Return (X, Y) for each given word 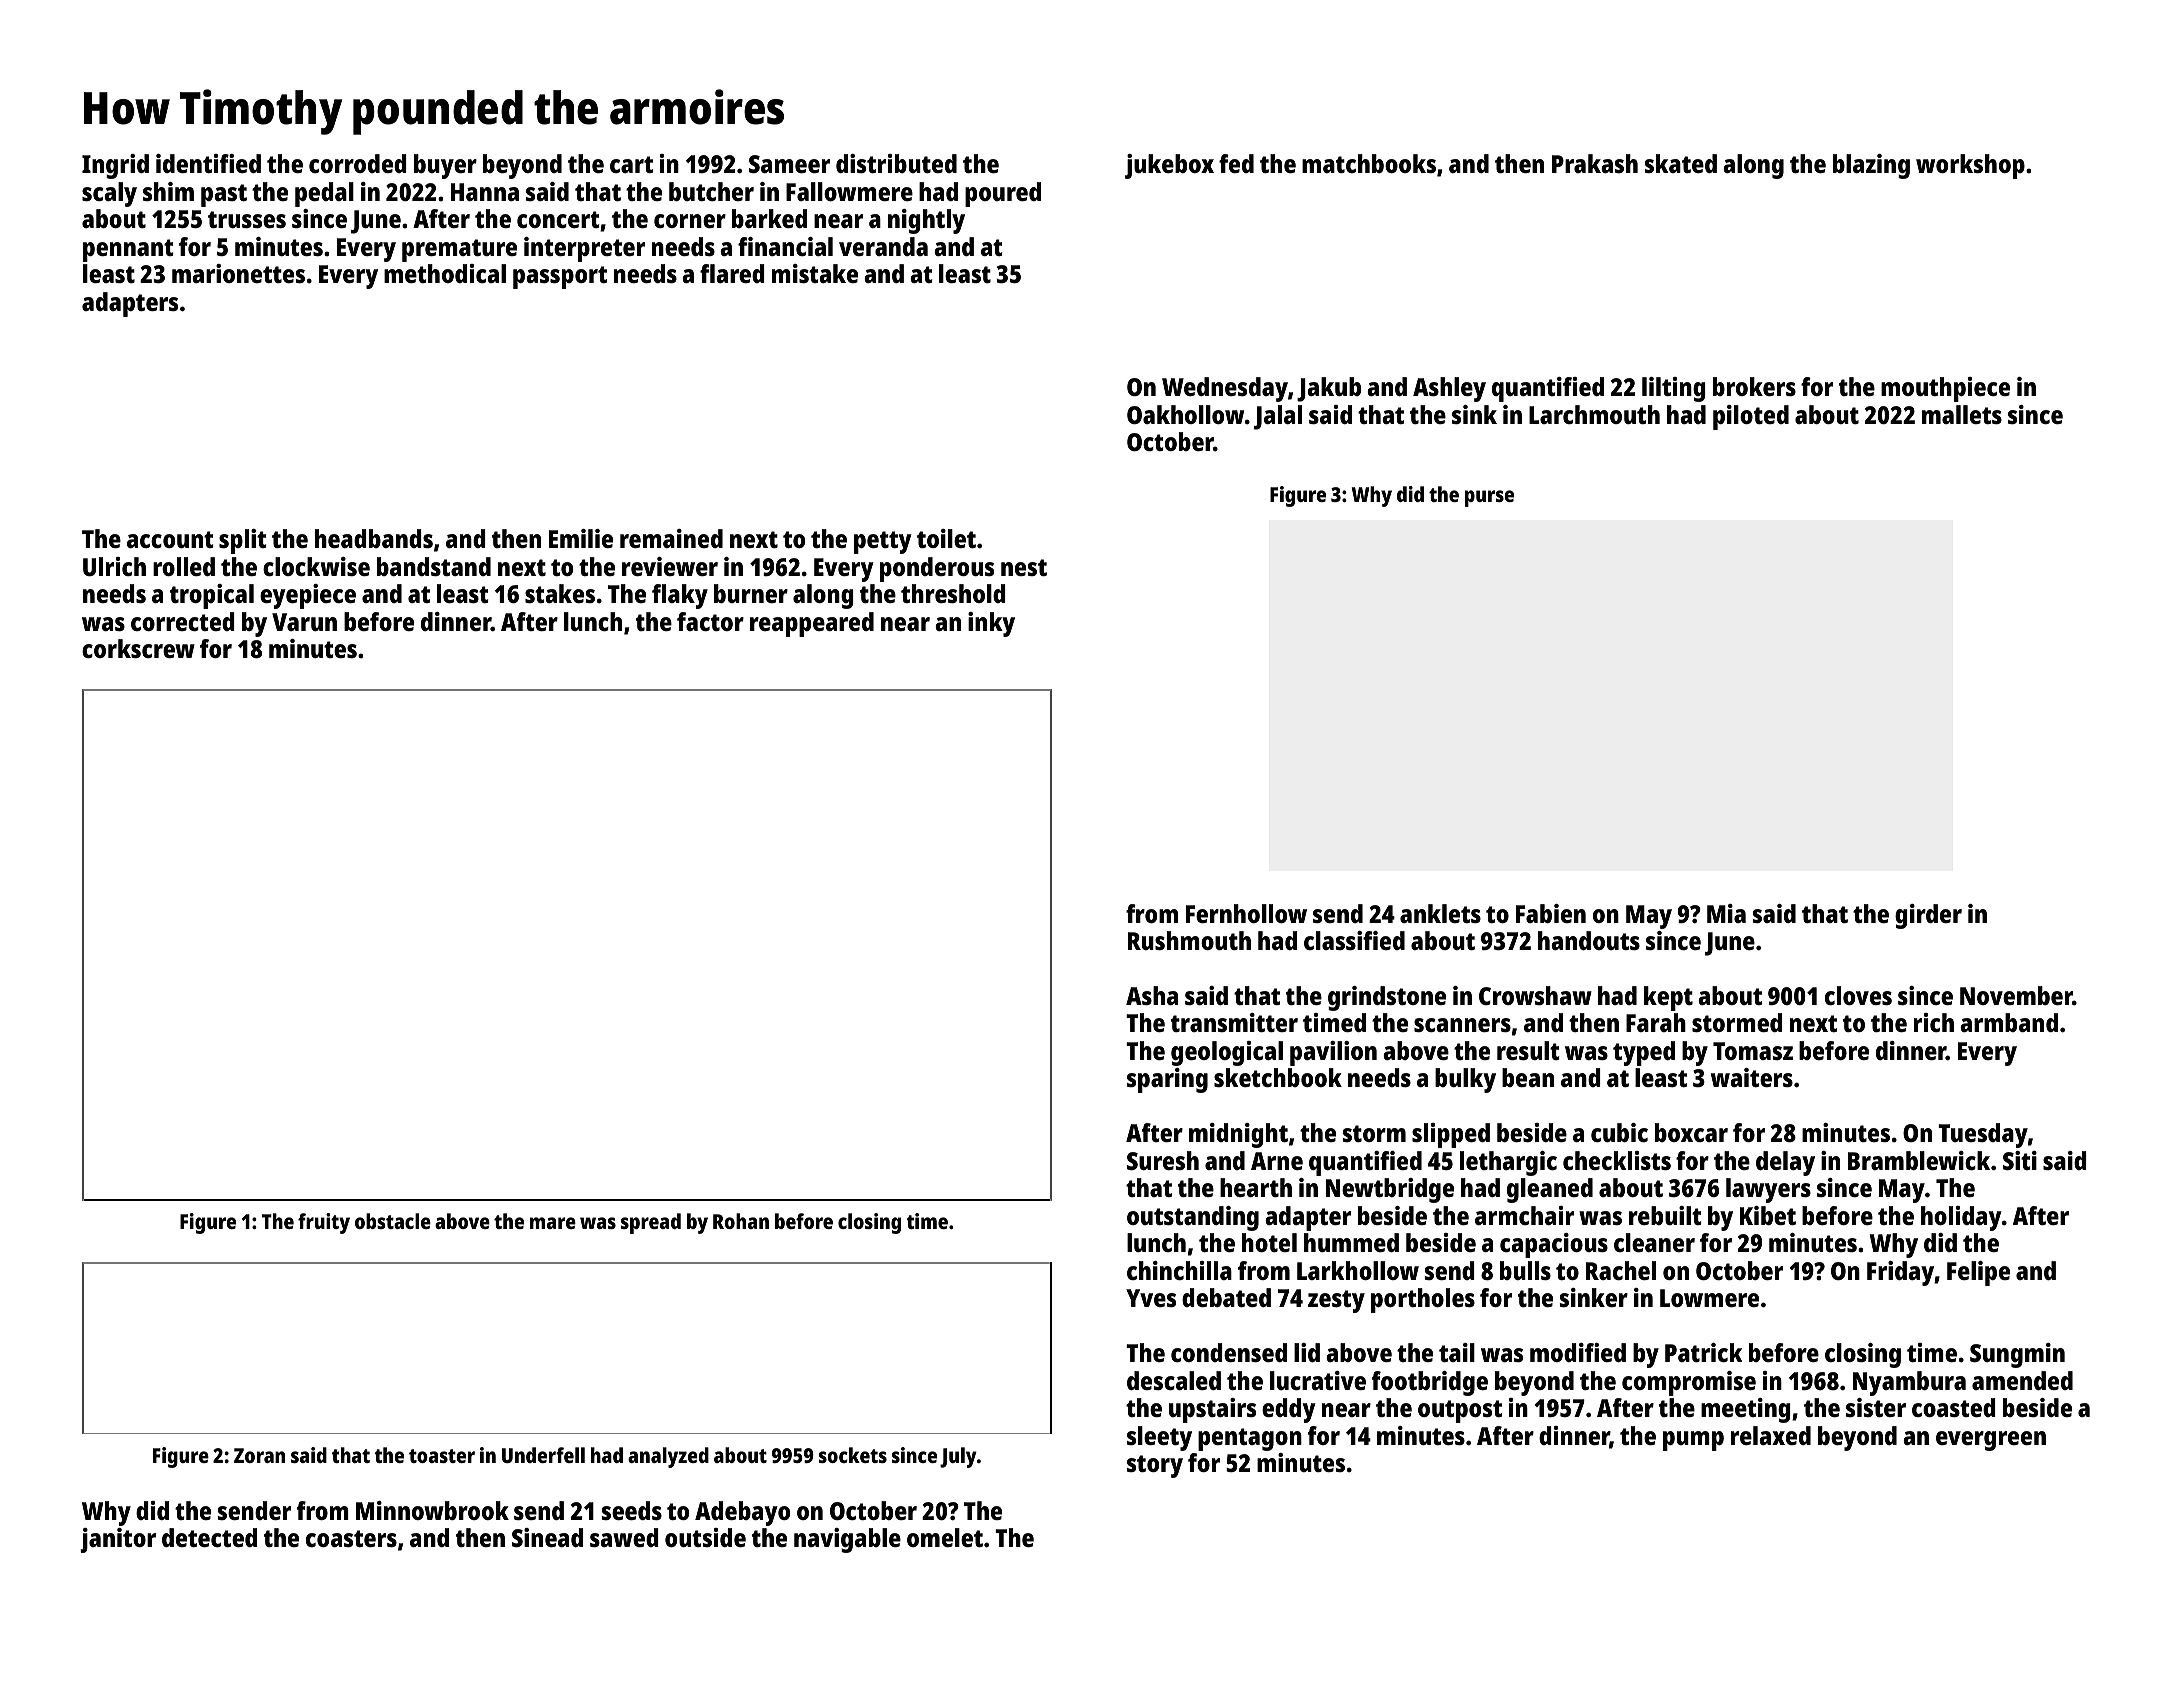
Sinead (547, 1537)
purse (1489, 498)
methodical (445, 273)
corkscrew (138, 648)
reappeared (812, 624)
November (2016, 995)
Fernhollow (1246, 913)
